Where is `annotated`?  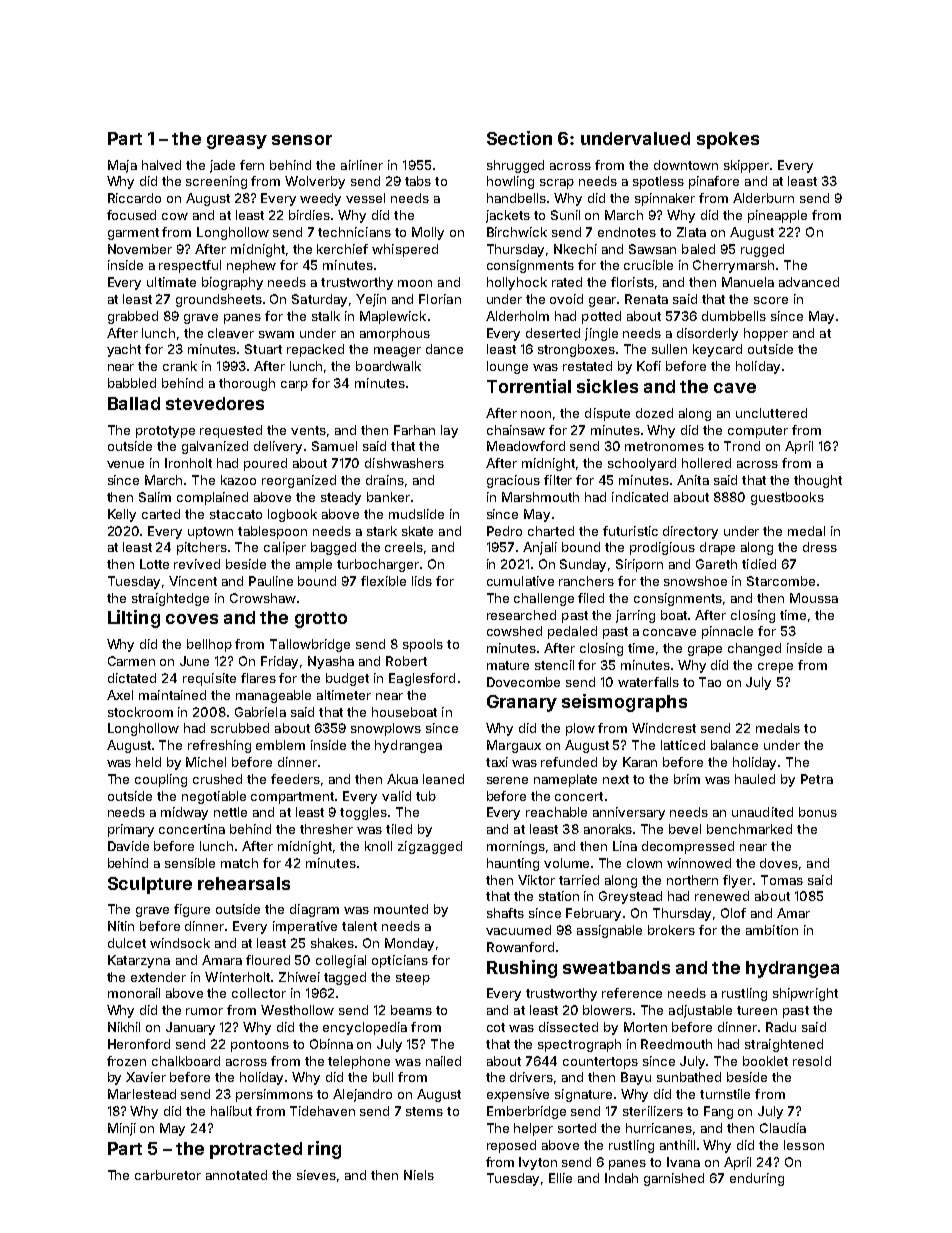
annotated is located at coordinates (236, 1175).
